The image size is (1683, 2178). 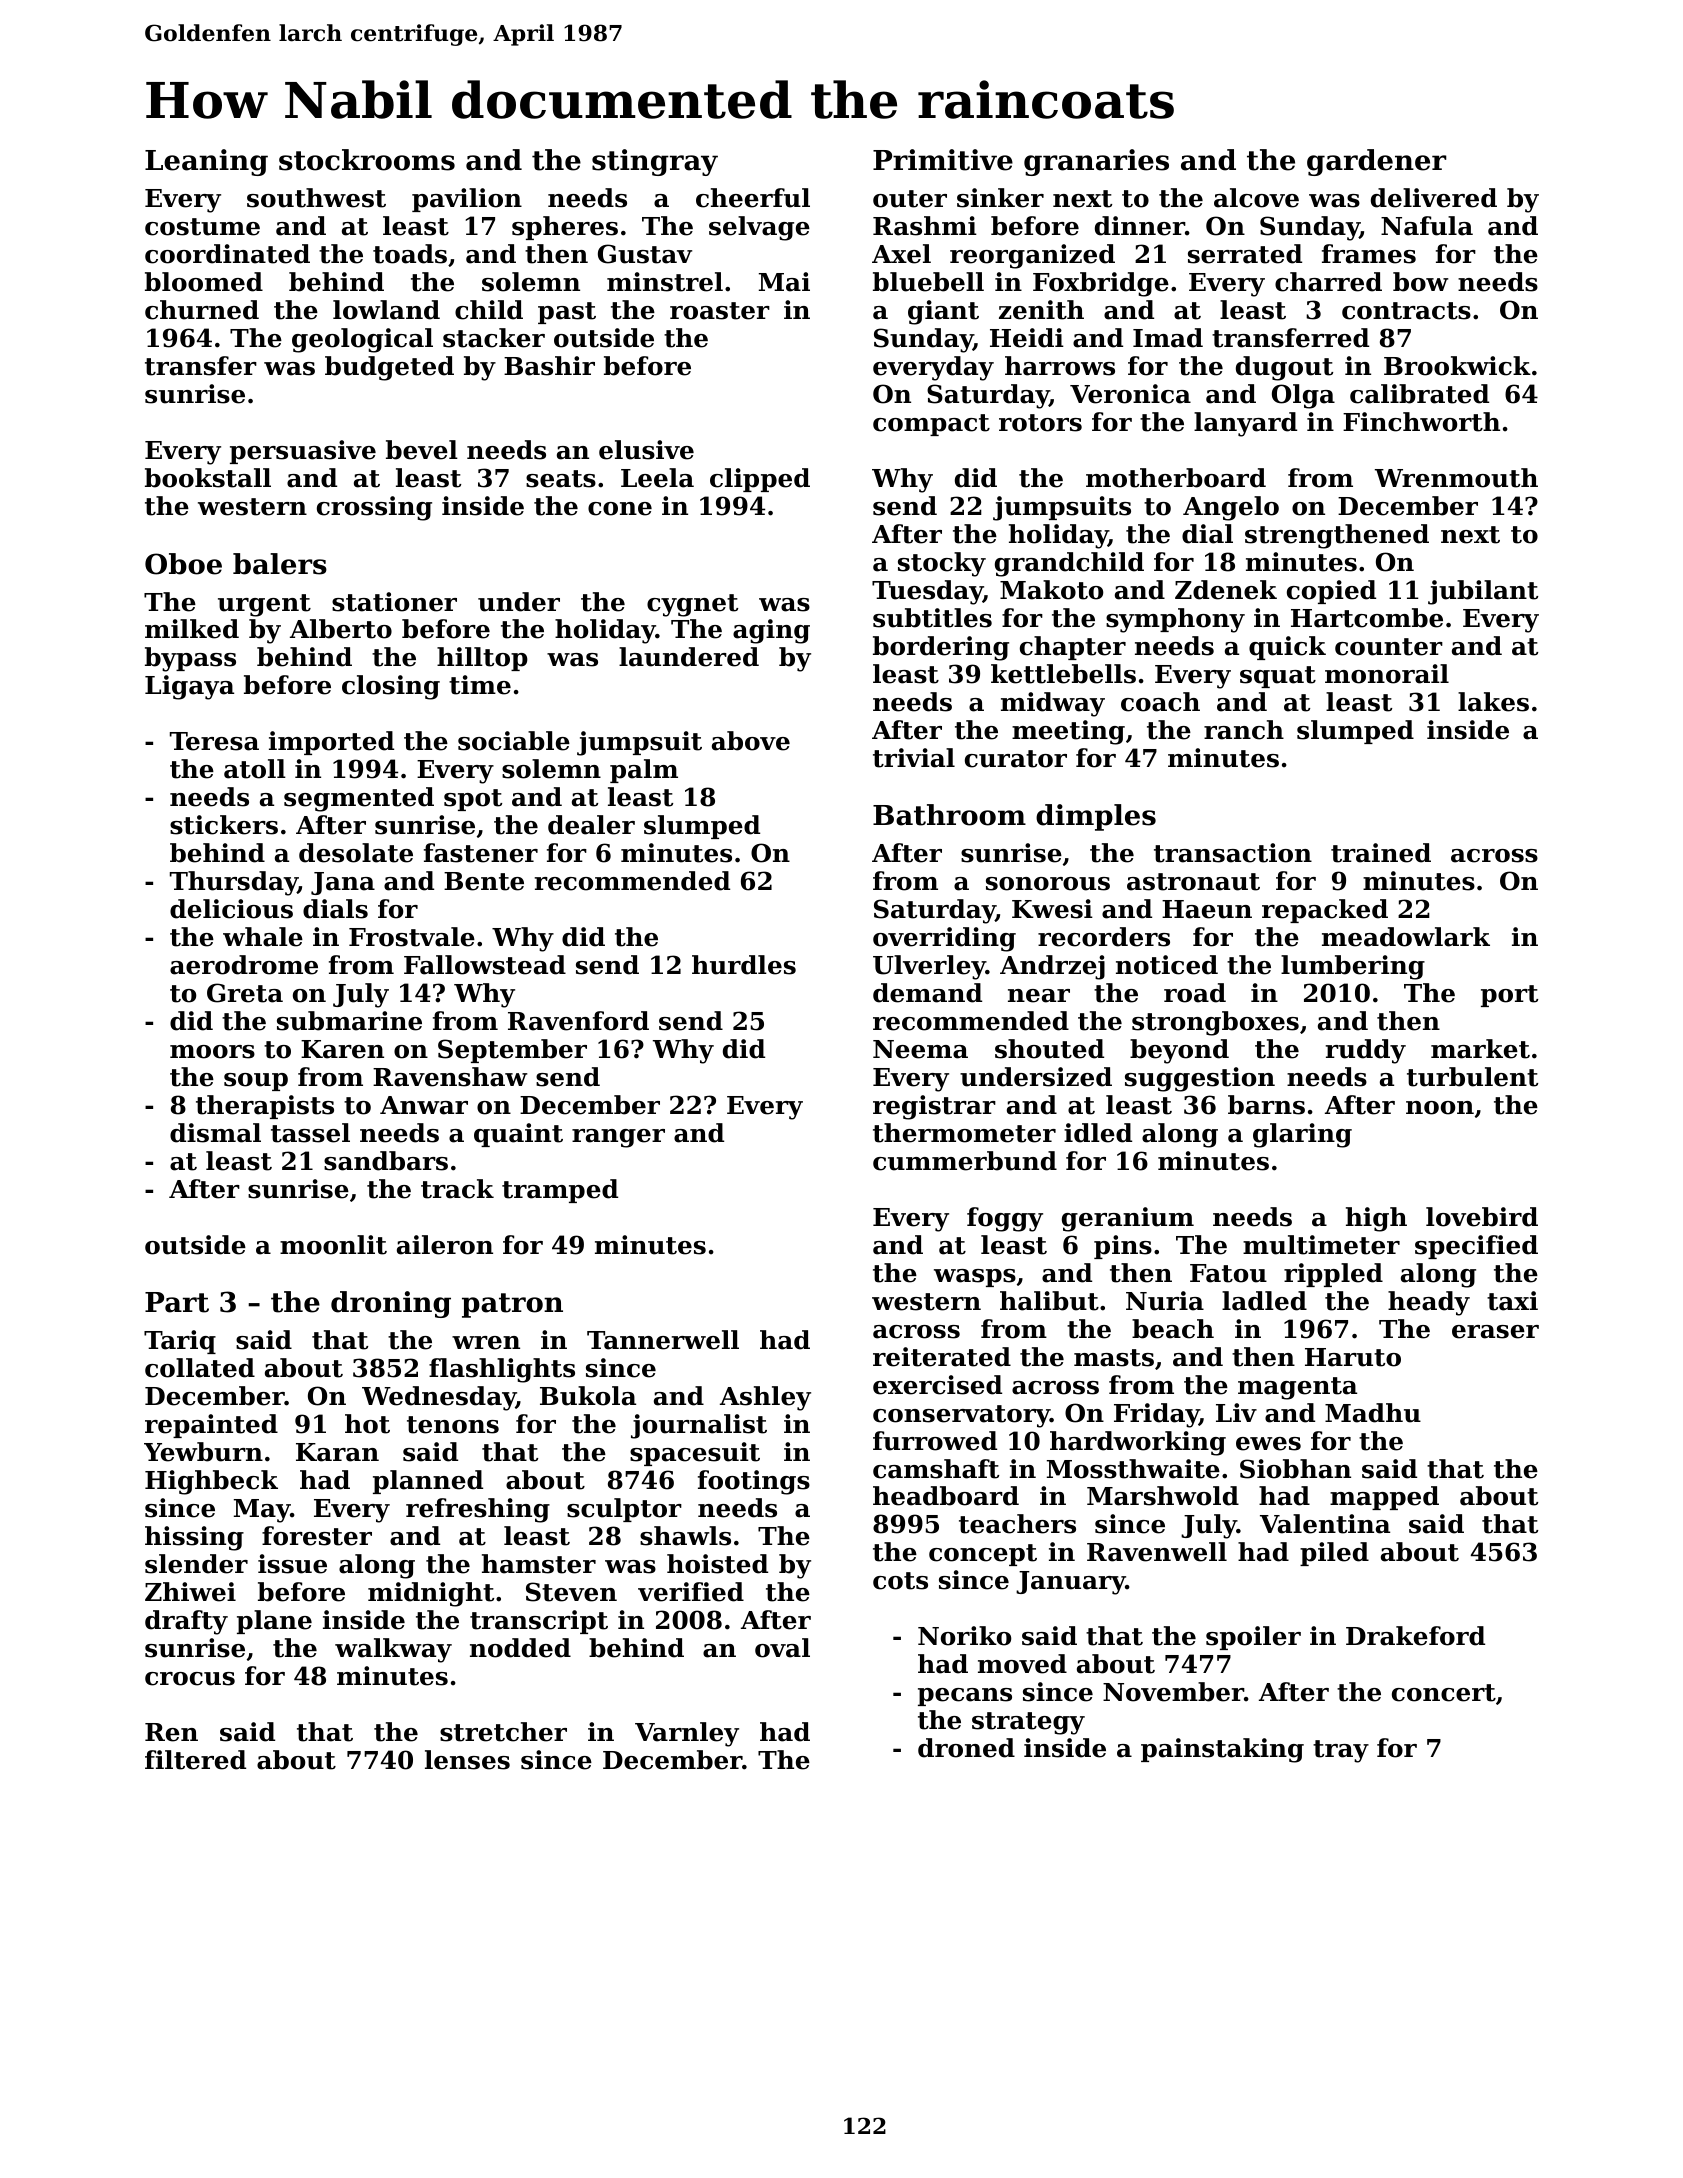 What do you see at coordinates (646, 450) in the screenshot?
I see `elusive` at bounding box center [646, 450].
